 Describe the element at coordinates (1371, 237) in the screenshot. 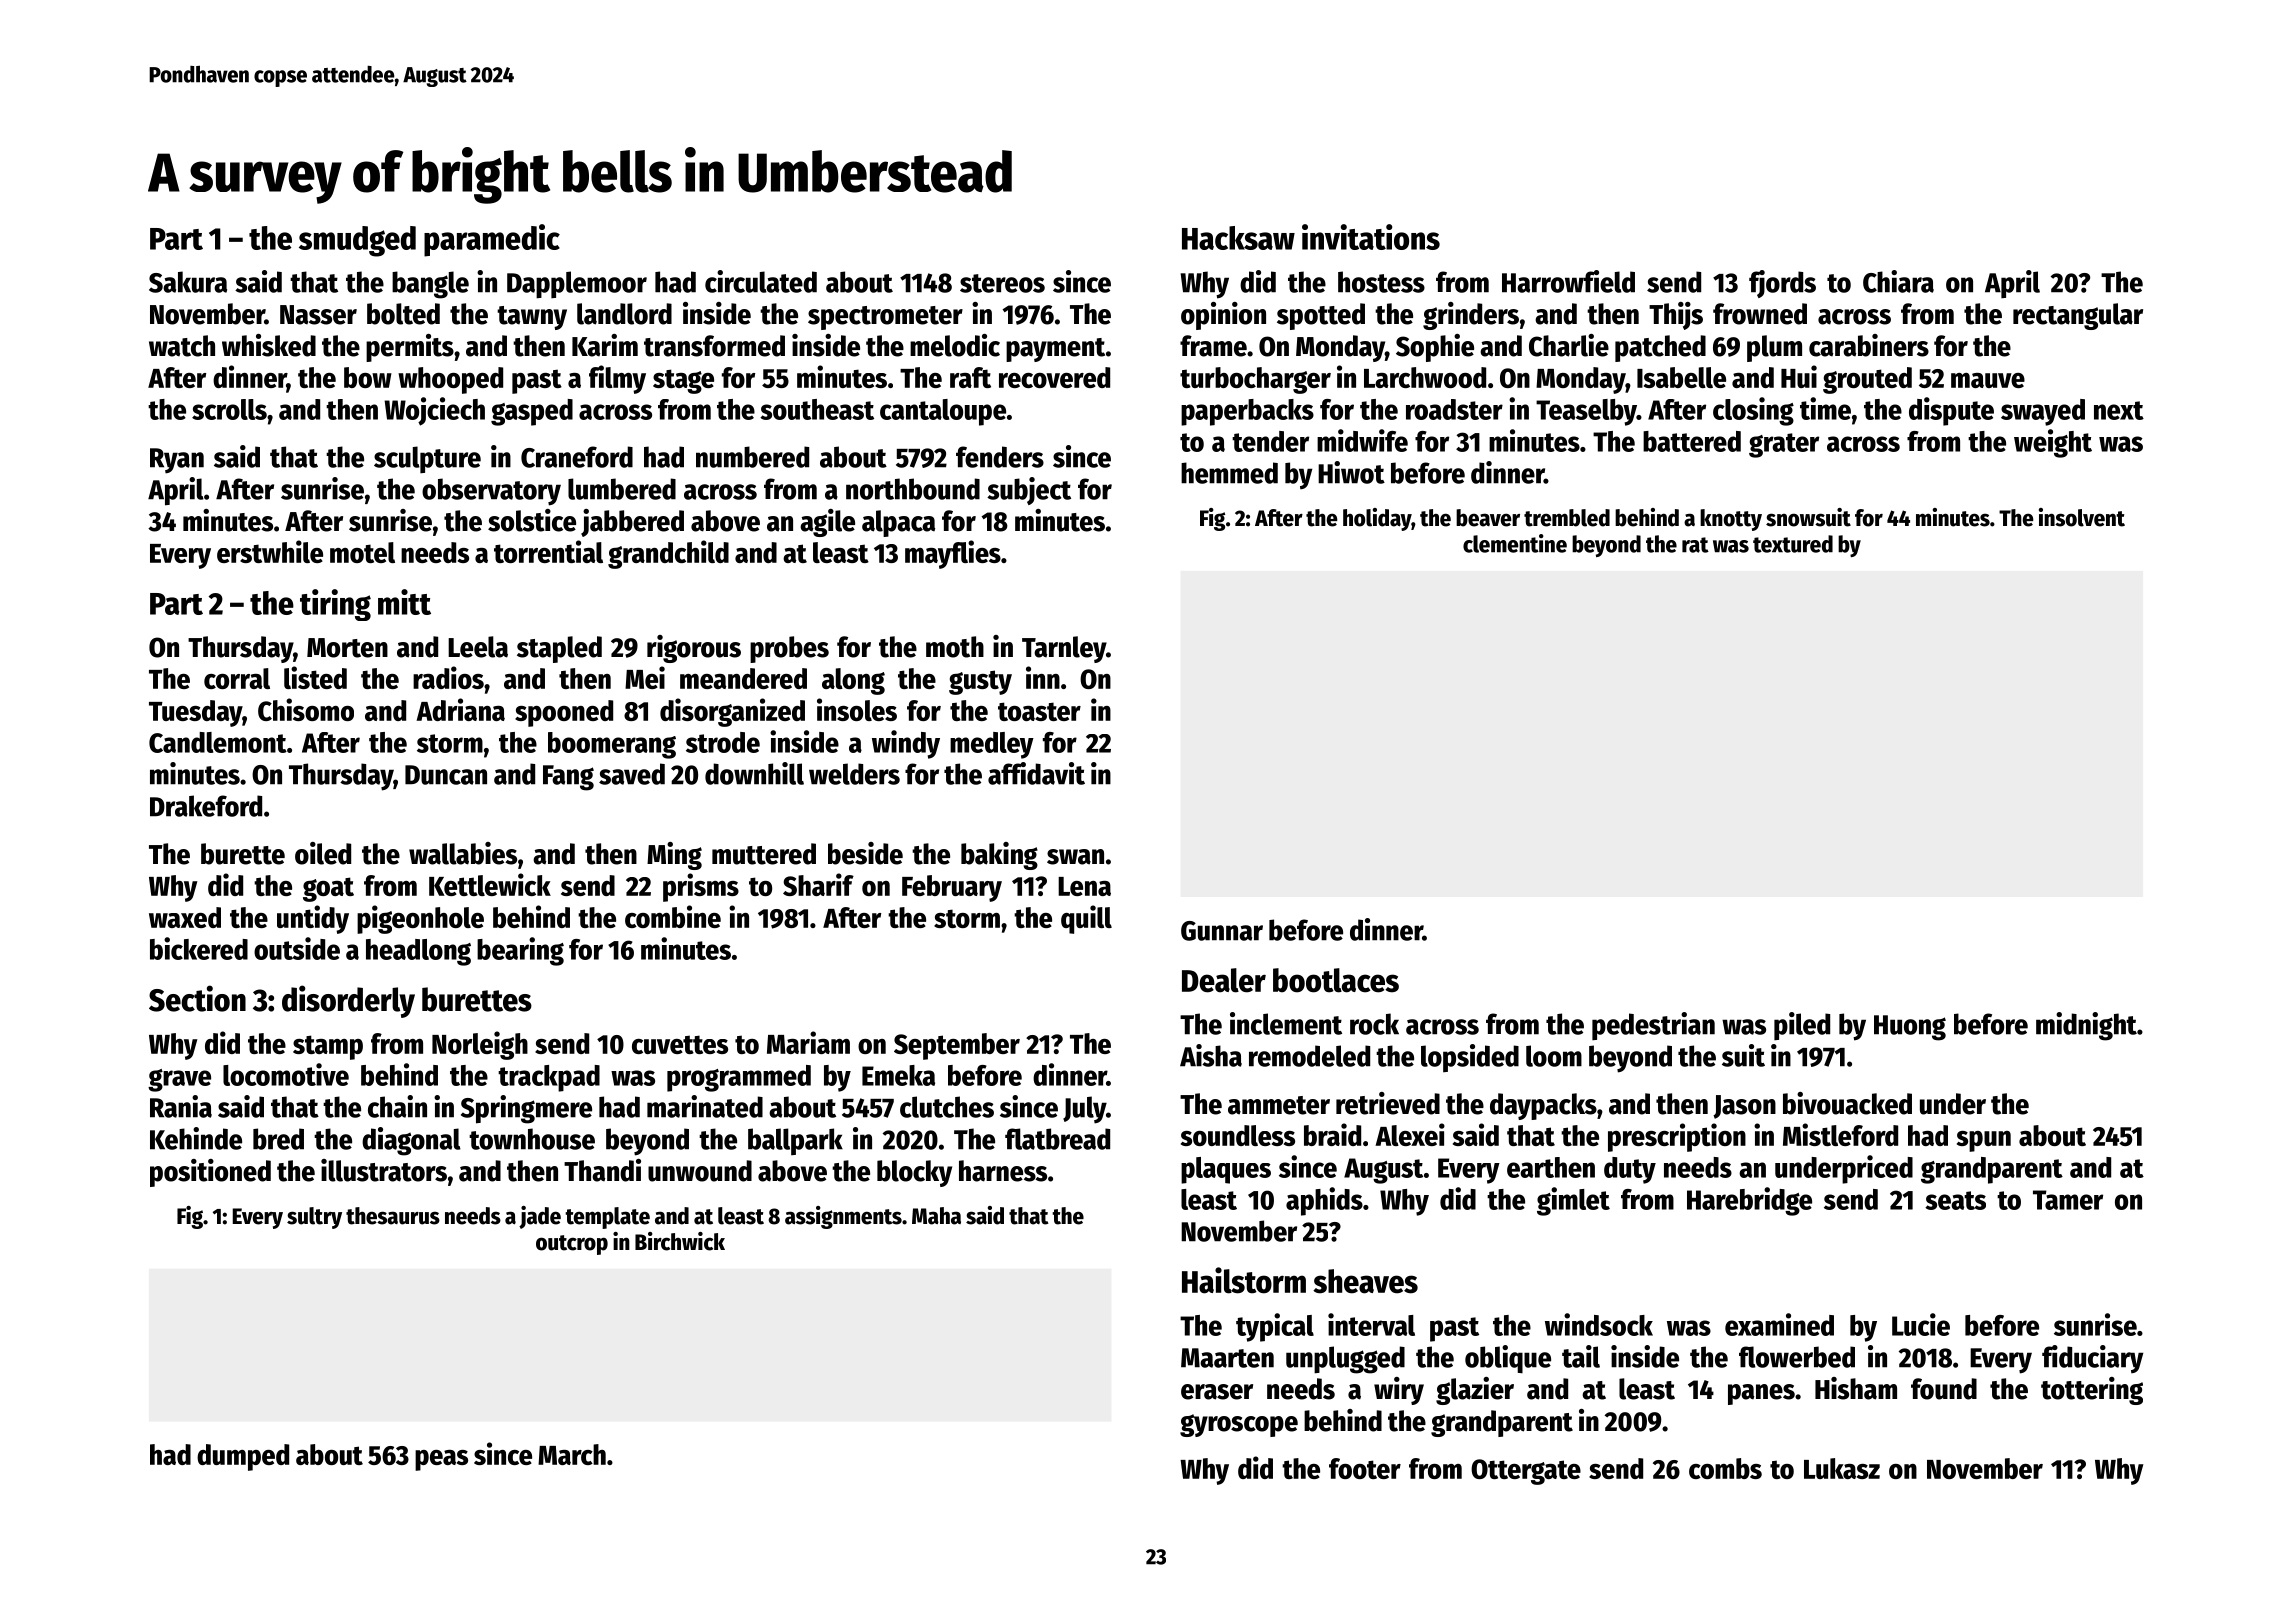

I see `invitations` at that location.
